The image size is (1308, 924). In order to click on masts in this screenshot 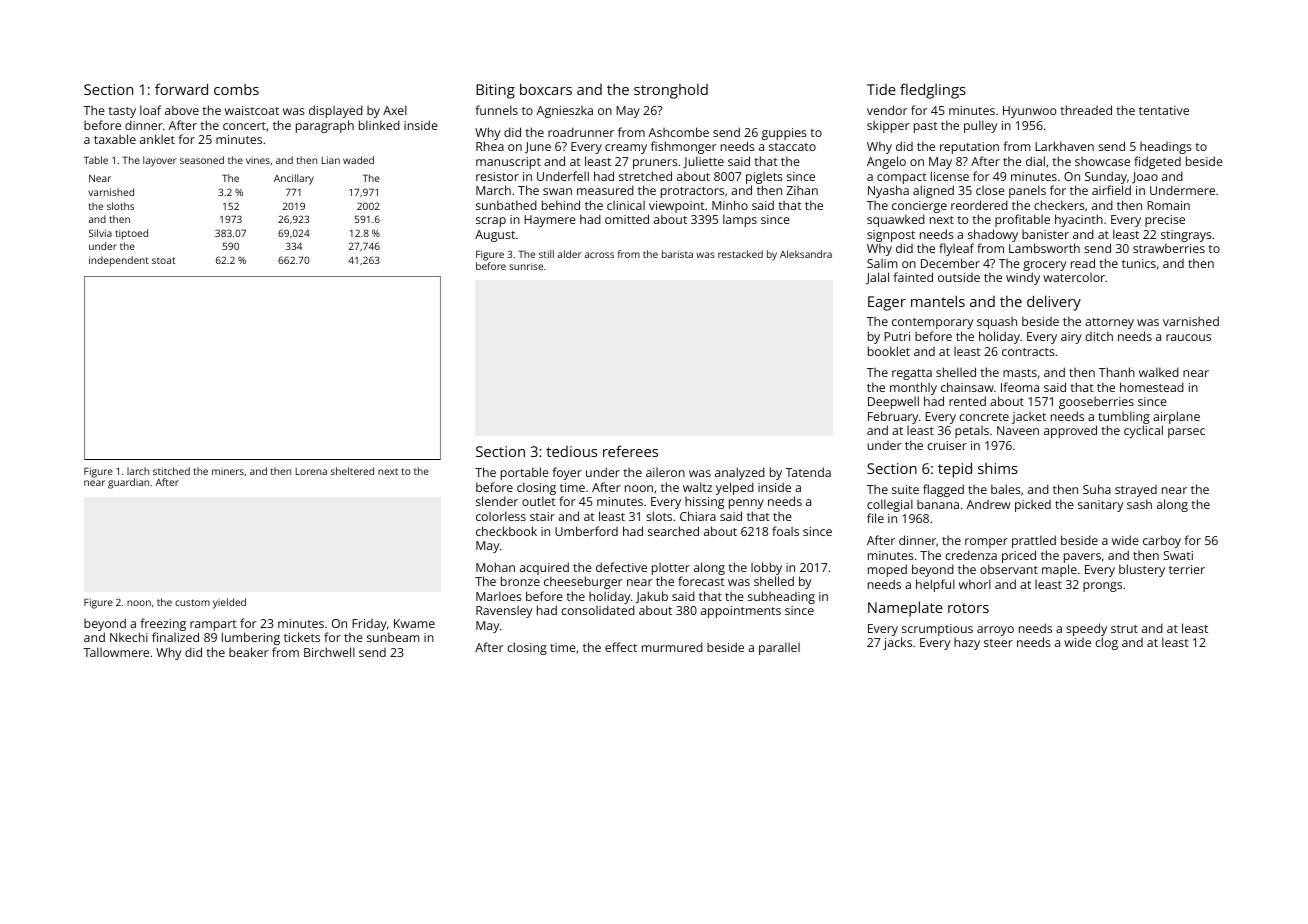, I will do `click(1020, 373)`.
